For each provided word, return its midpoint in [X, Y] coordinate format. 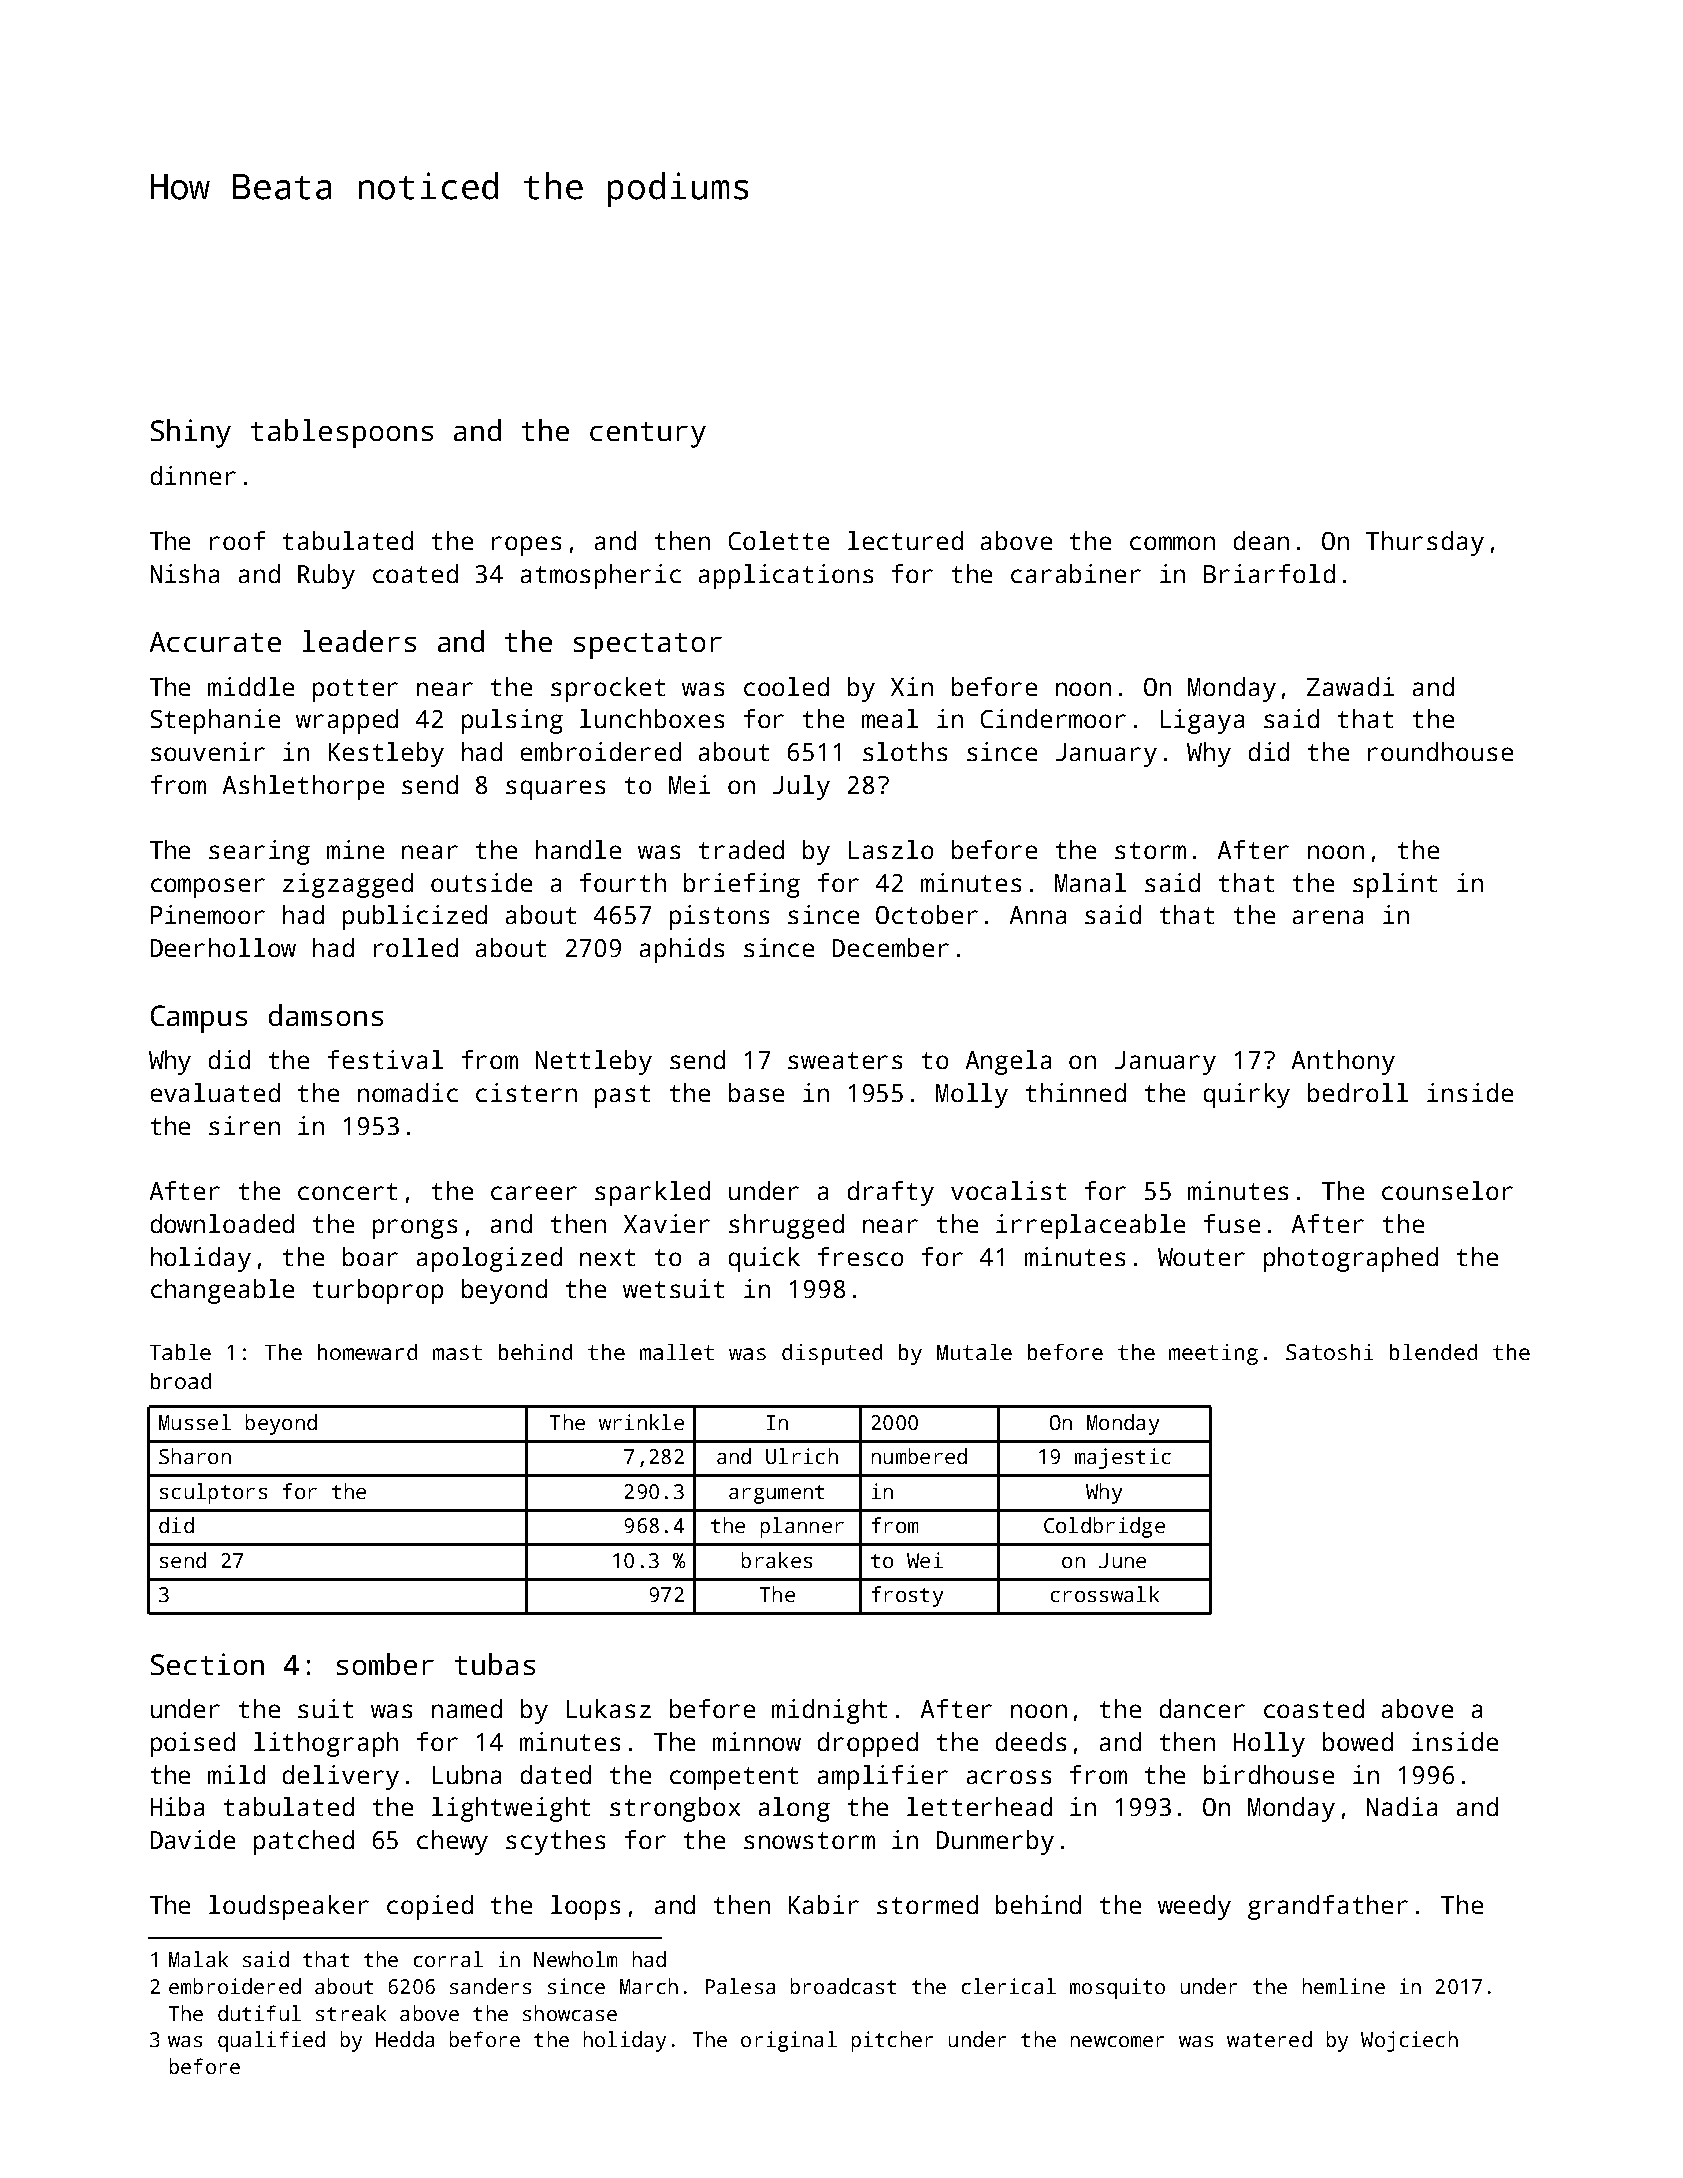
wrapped [347, 721]
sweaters [845, 1060]
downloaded [222, 1223]
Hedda [405, 2039]
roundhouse [1440, 751]
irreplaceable [1090, 1226]
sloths [905, 751]
